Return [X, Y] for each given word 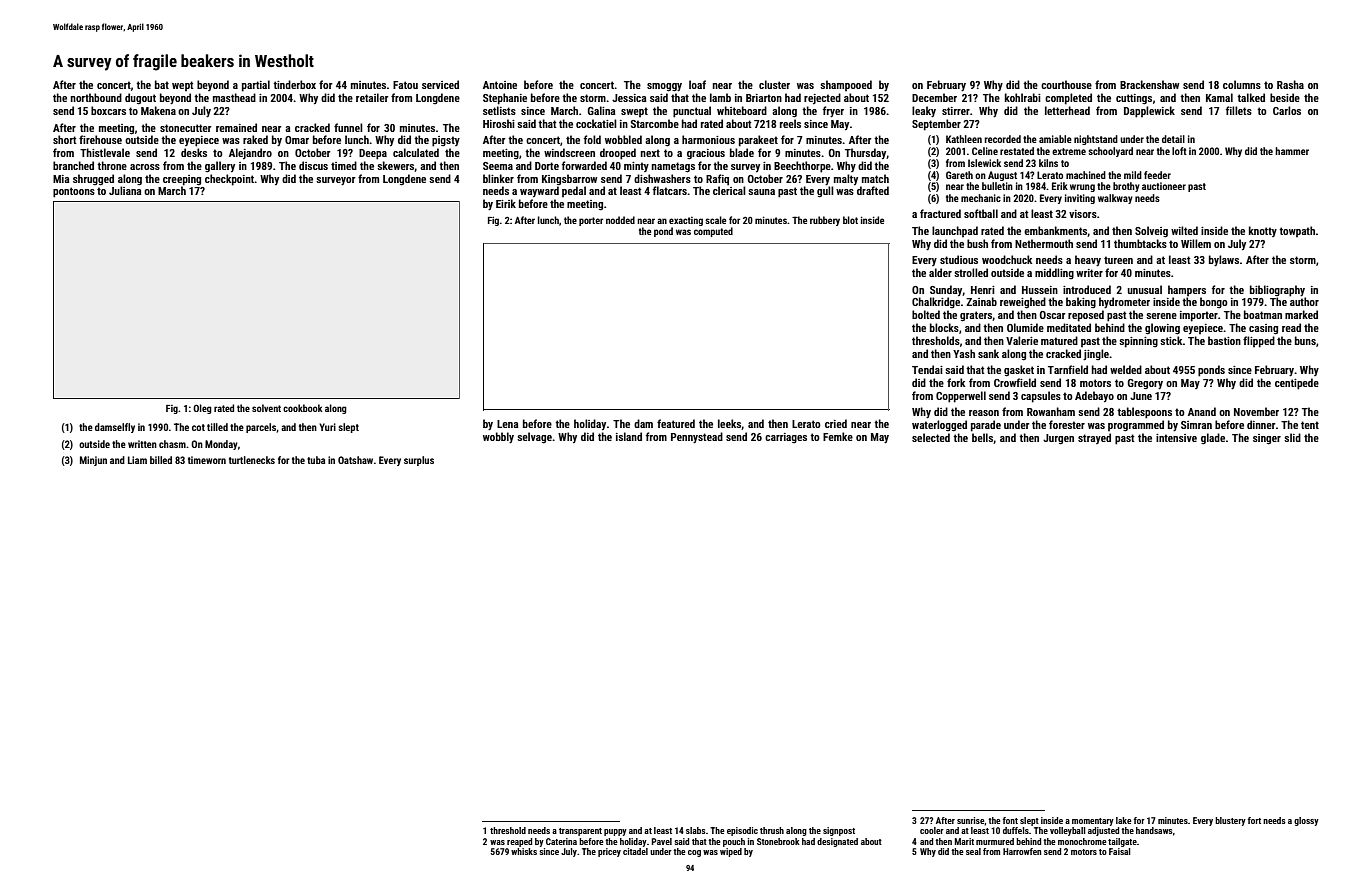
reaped [519, 842]
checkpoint [230, 180]
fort [1254, 820]
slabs [696, 830]
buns [1305, 340]
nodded [620, 220]
